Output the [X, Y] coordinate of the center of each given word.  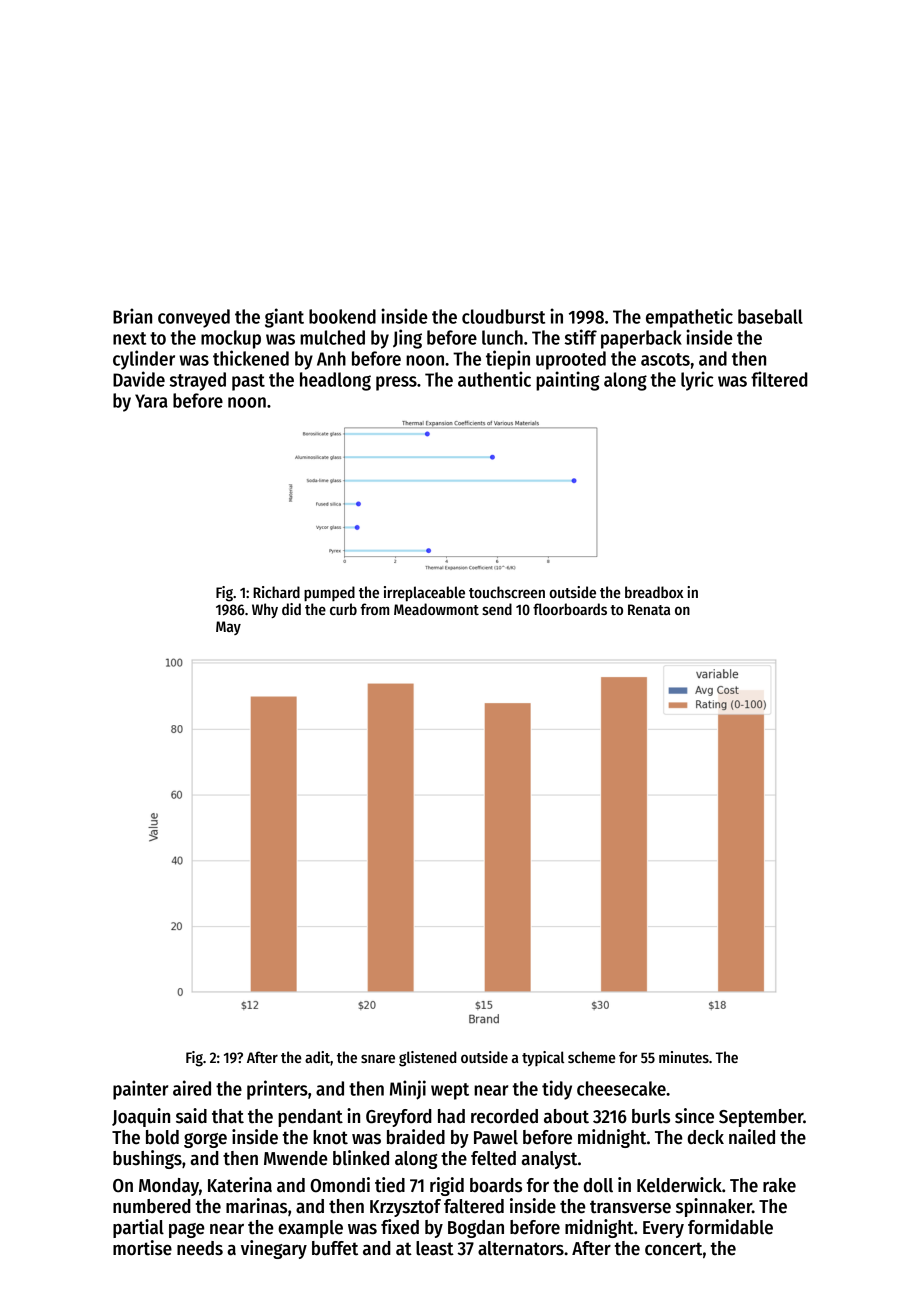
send [497, 609]
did [291, 609]
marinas [256, 1206]
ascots [665, 359]
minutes [684, 1057]
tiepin [508, 360]
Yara [151, 401]
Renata [649, 609]
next [129, 338]
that [228, 1116]
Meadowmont [436, 609]
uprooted [571, 360]
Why [265, 610]
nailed [752, 1137]
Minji [408, 1090]
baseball [770, 316]
